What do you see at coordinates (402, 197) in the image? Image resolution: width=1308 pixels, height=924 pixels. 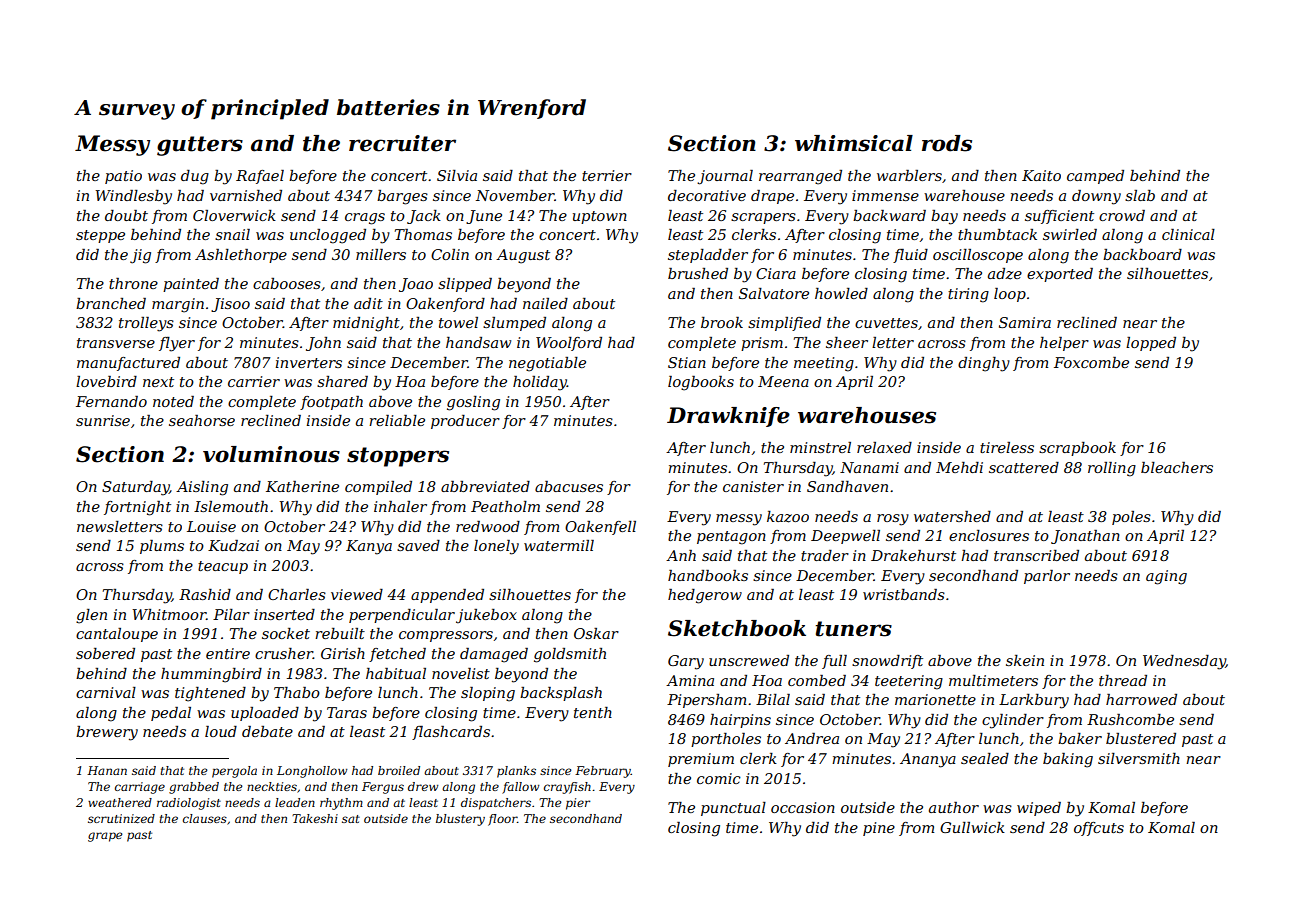 I see `barges` at bounding box center [402, 197].
